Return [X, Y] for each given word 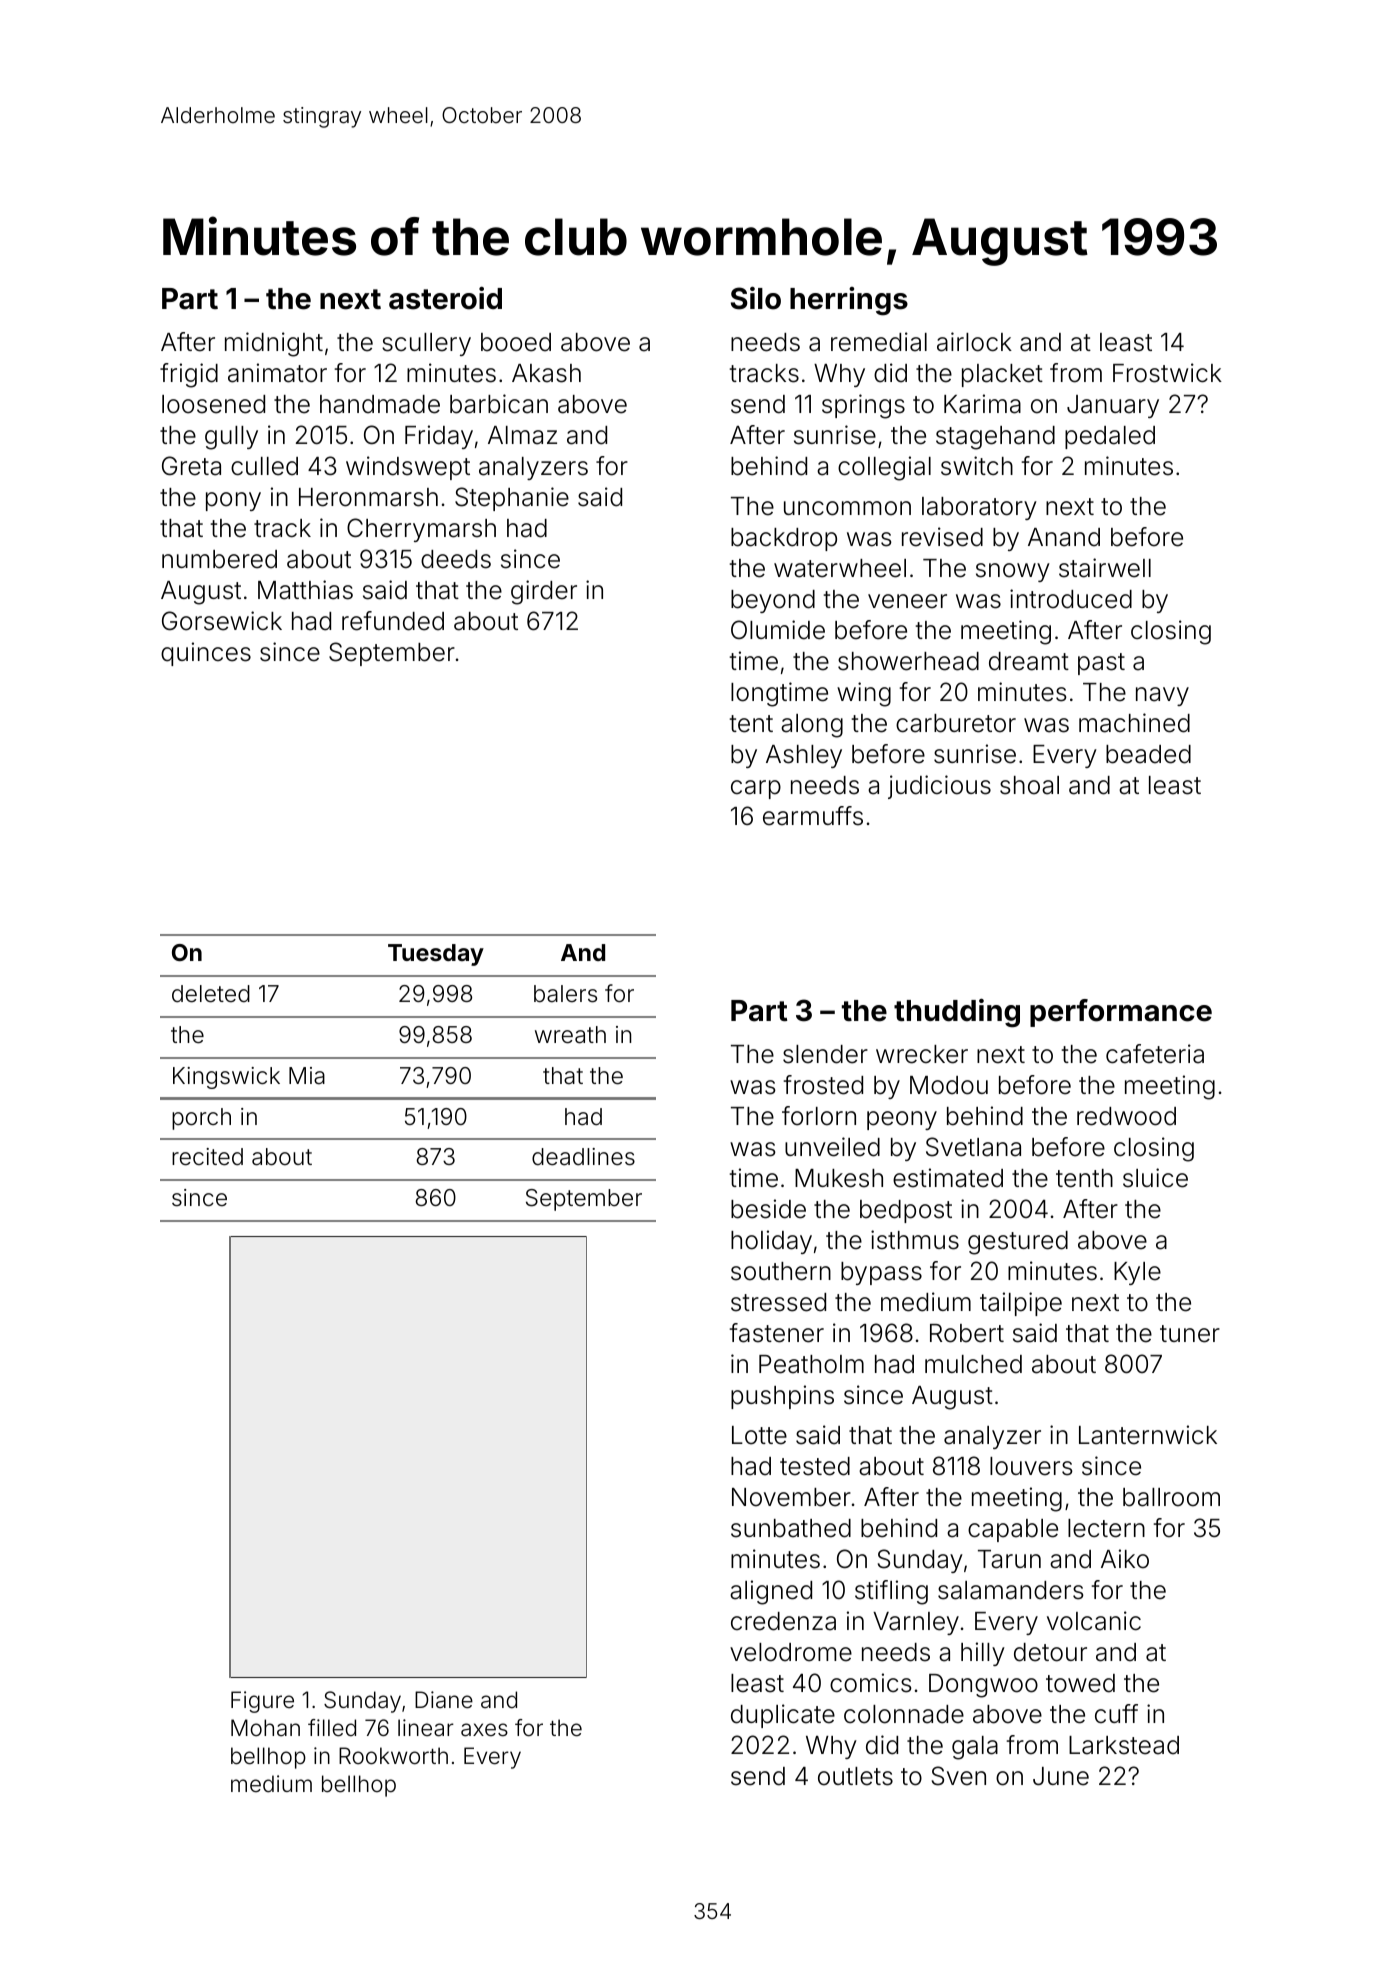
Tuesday [436, 955]
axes [484, 1730]
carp [756, 789]
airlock [974, 342]
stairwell [1105, 568]
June [1061, 1776]
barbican [499, 404]
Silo [756, 298]
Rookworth [393, 1756]
